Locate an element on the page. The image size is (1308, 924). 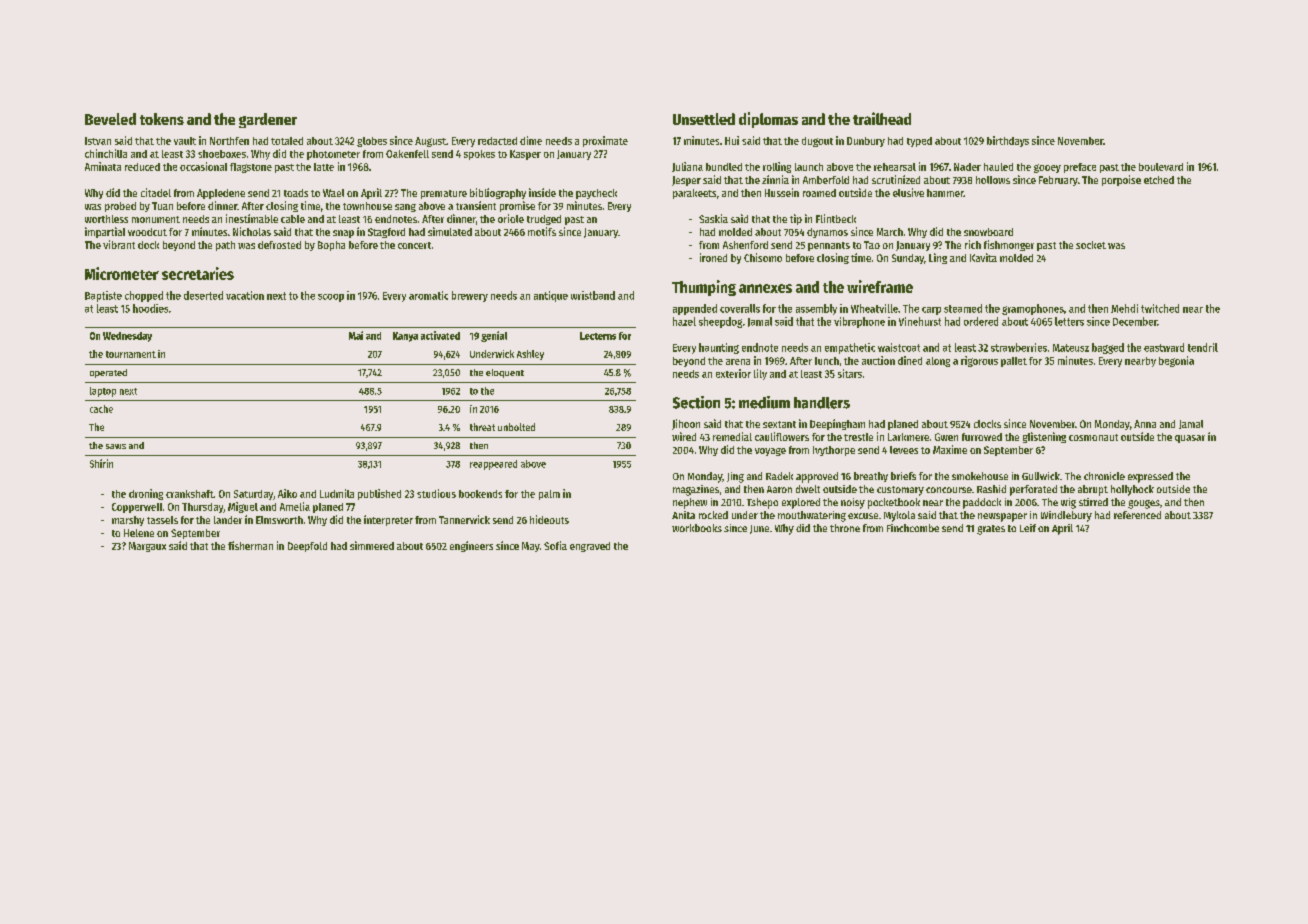
preface is located at coordinates (1080, 168).
